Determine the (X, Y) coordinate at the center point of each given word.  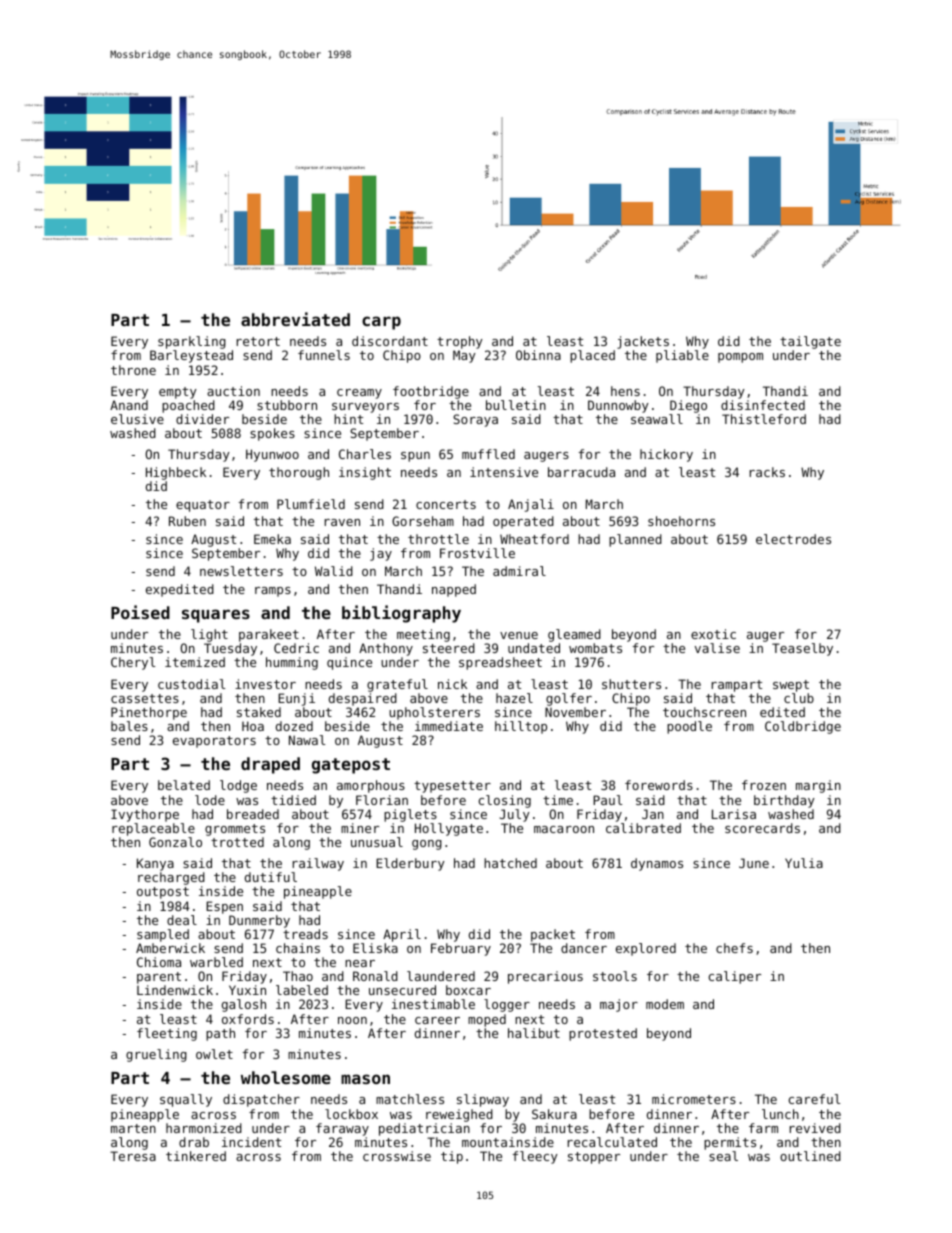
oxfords (248, 1019)
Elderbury (410, 864)
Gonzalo (175, 842)
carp (381, 323)
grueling (156, 1055)
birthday (784, 801)
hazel (514, 698)
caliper (735, 977)
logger (507, 1005)
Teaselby (802, 649)
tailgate (810, 342)
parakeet (269, 635)
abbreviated (295, 319)
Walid (334, 571)
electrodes (793, 539)
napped (454, 590)
